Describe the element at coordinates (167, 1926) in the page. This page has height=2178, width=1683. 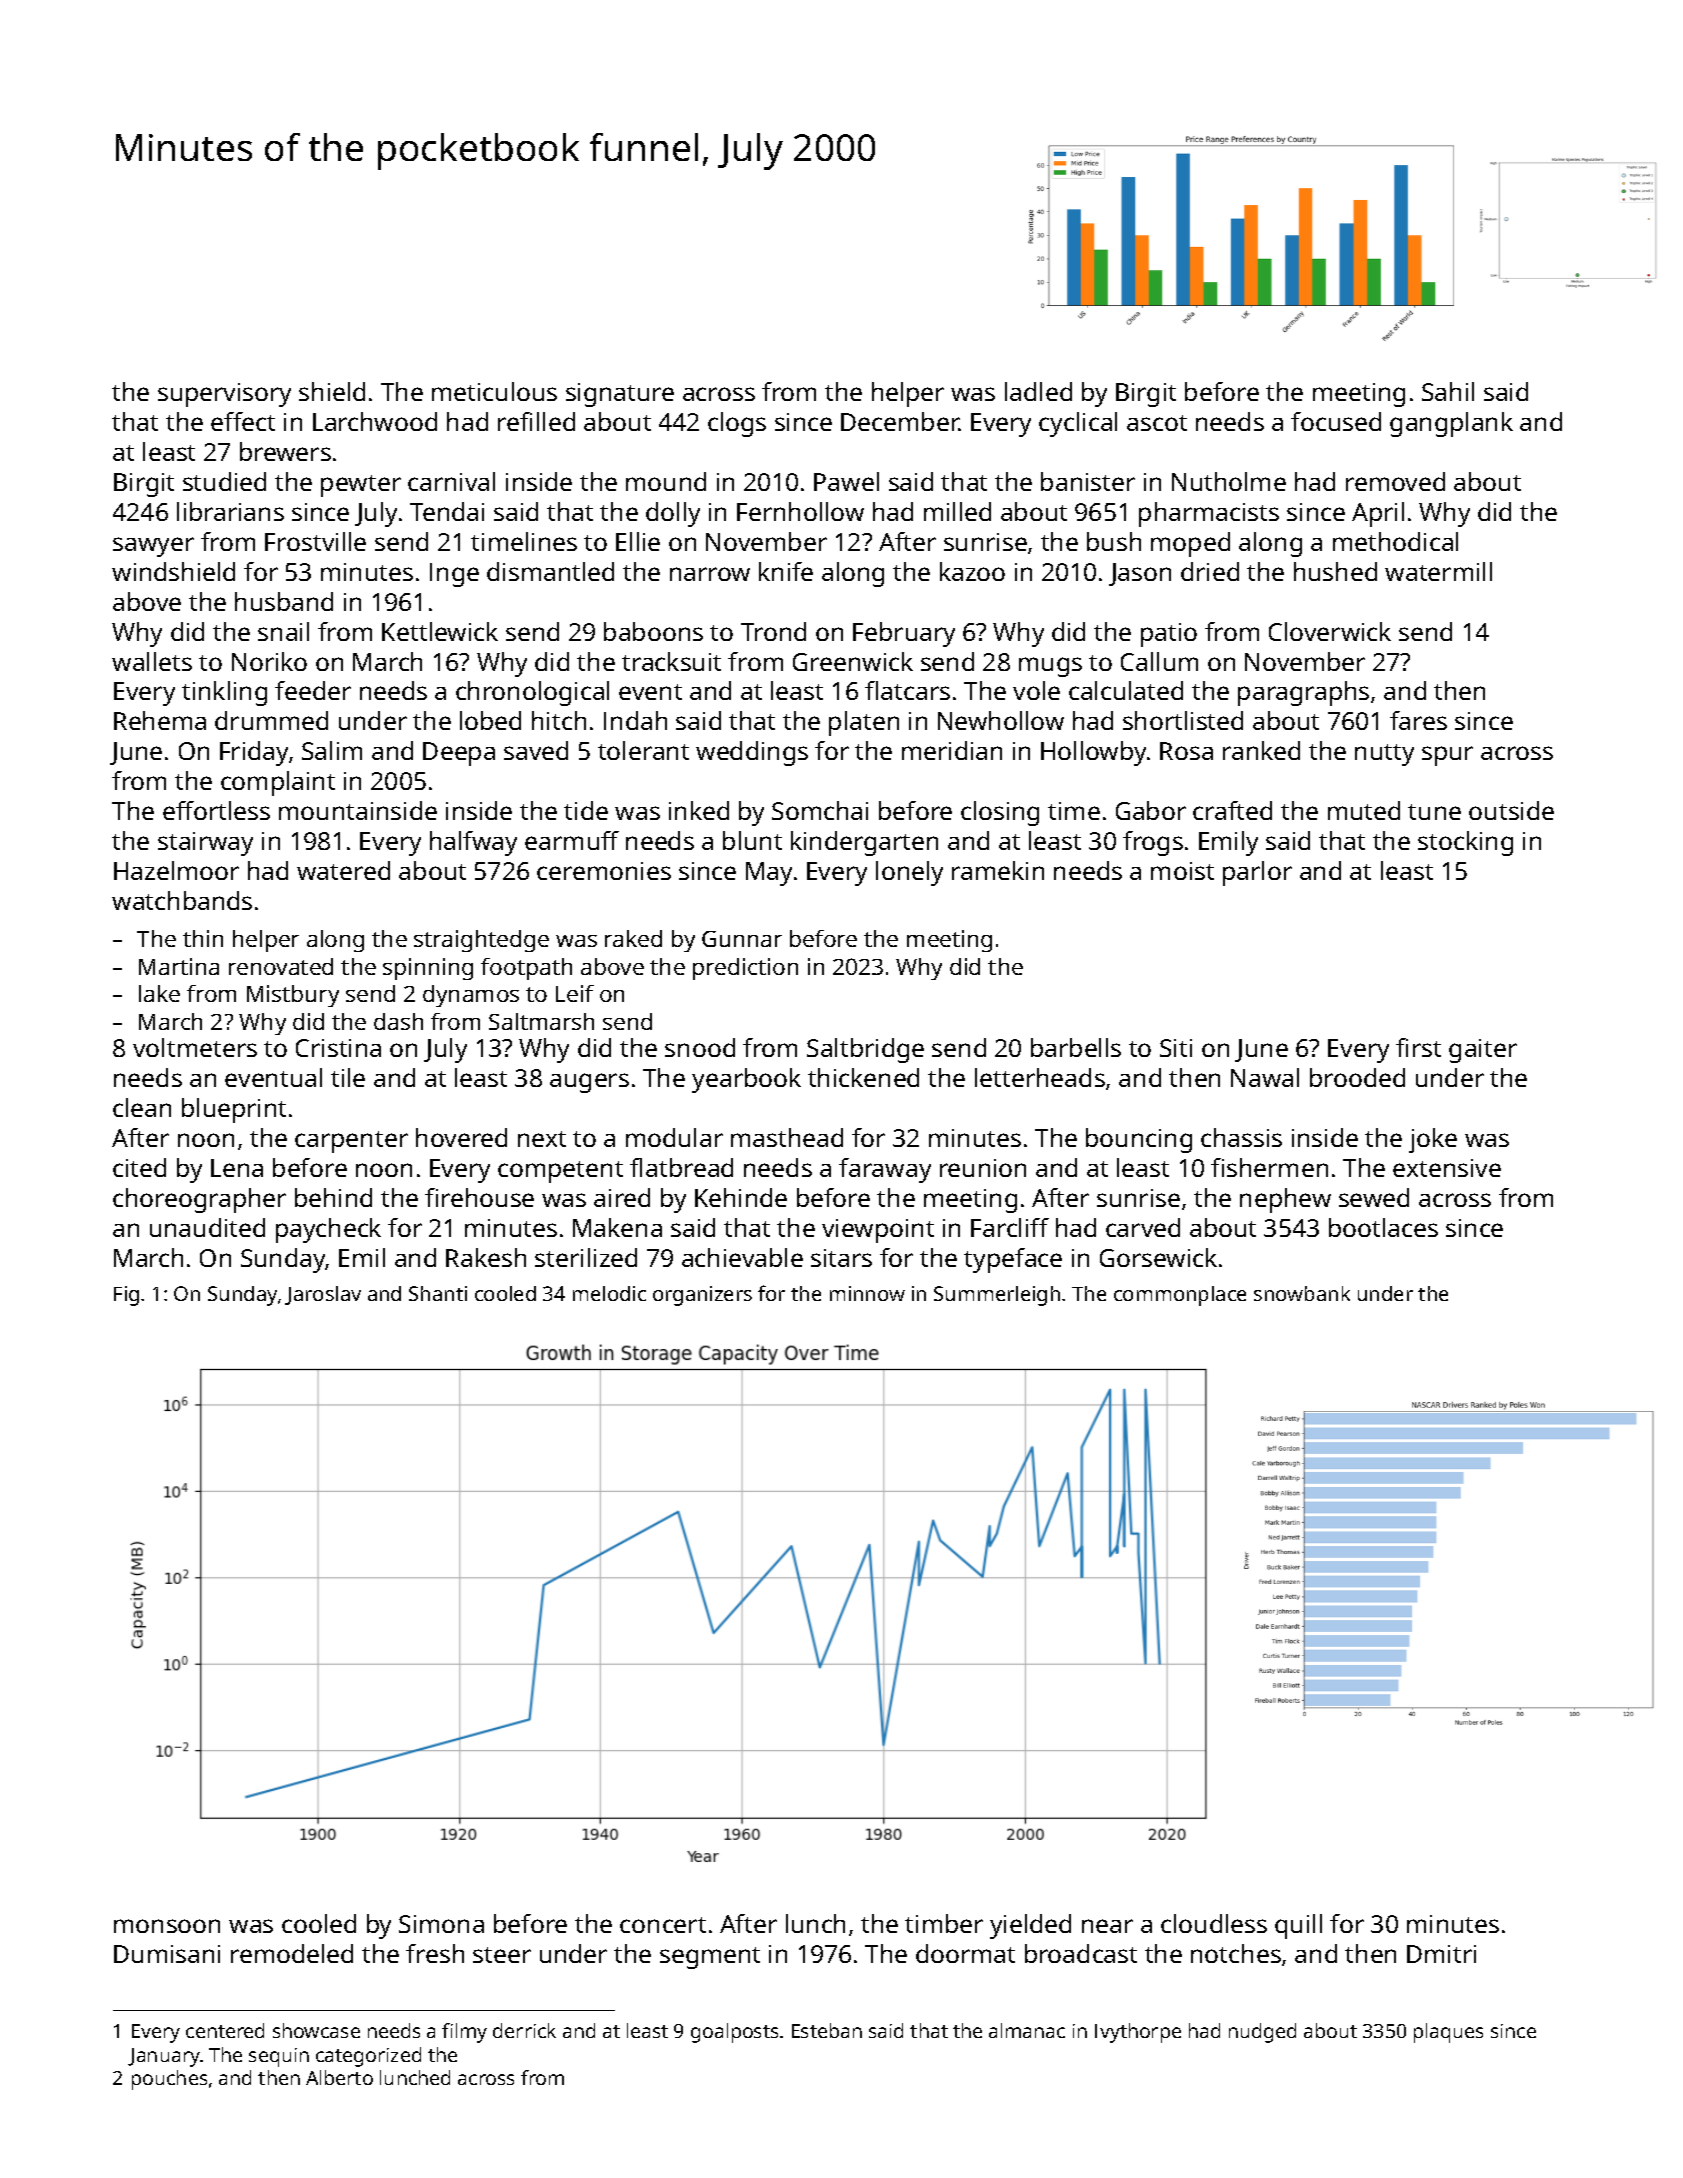
I see `monsoon` at that location.
